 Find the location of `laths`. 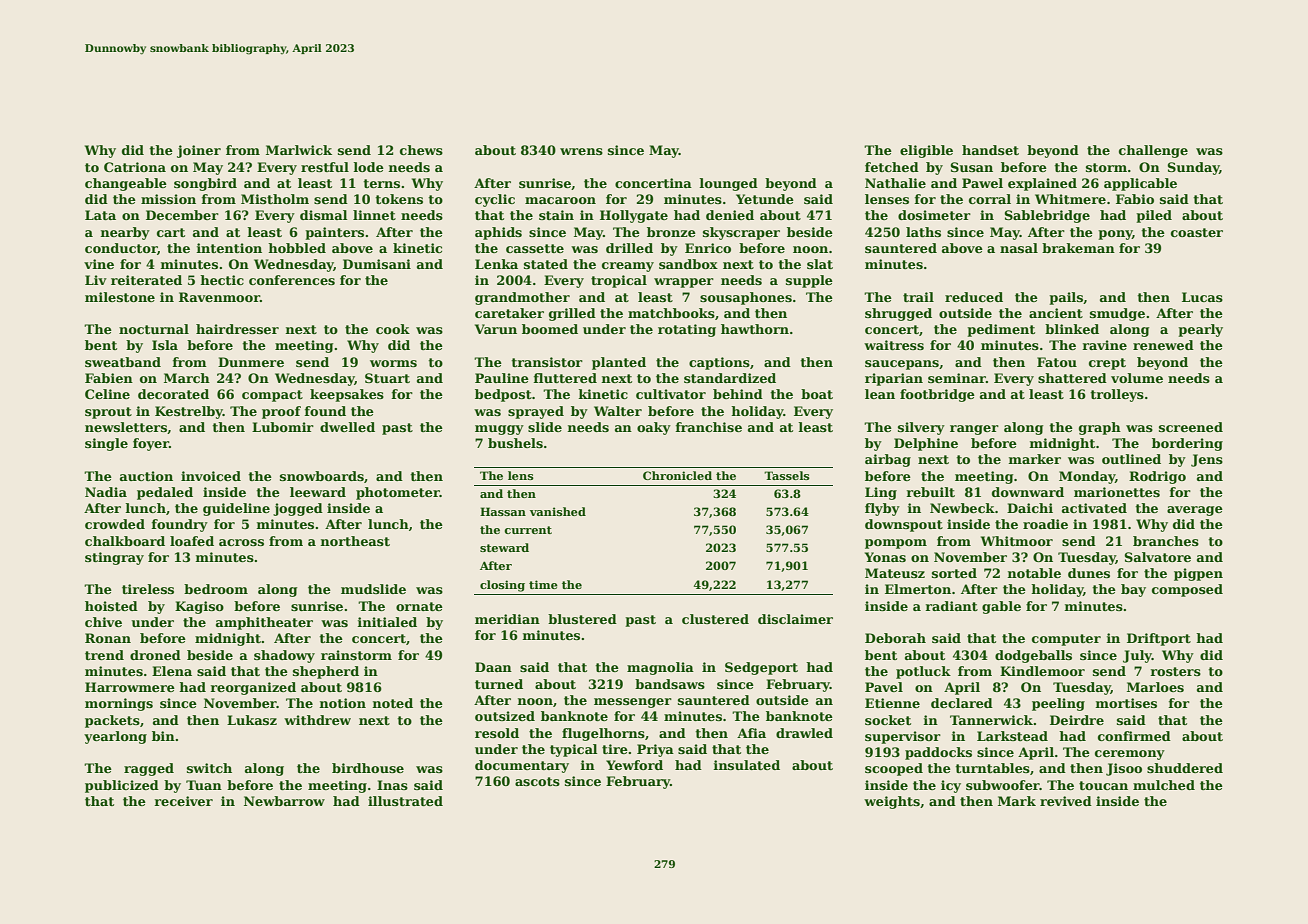

laths is located at coordinates (923, 232).
